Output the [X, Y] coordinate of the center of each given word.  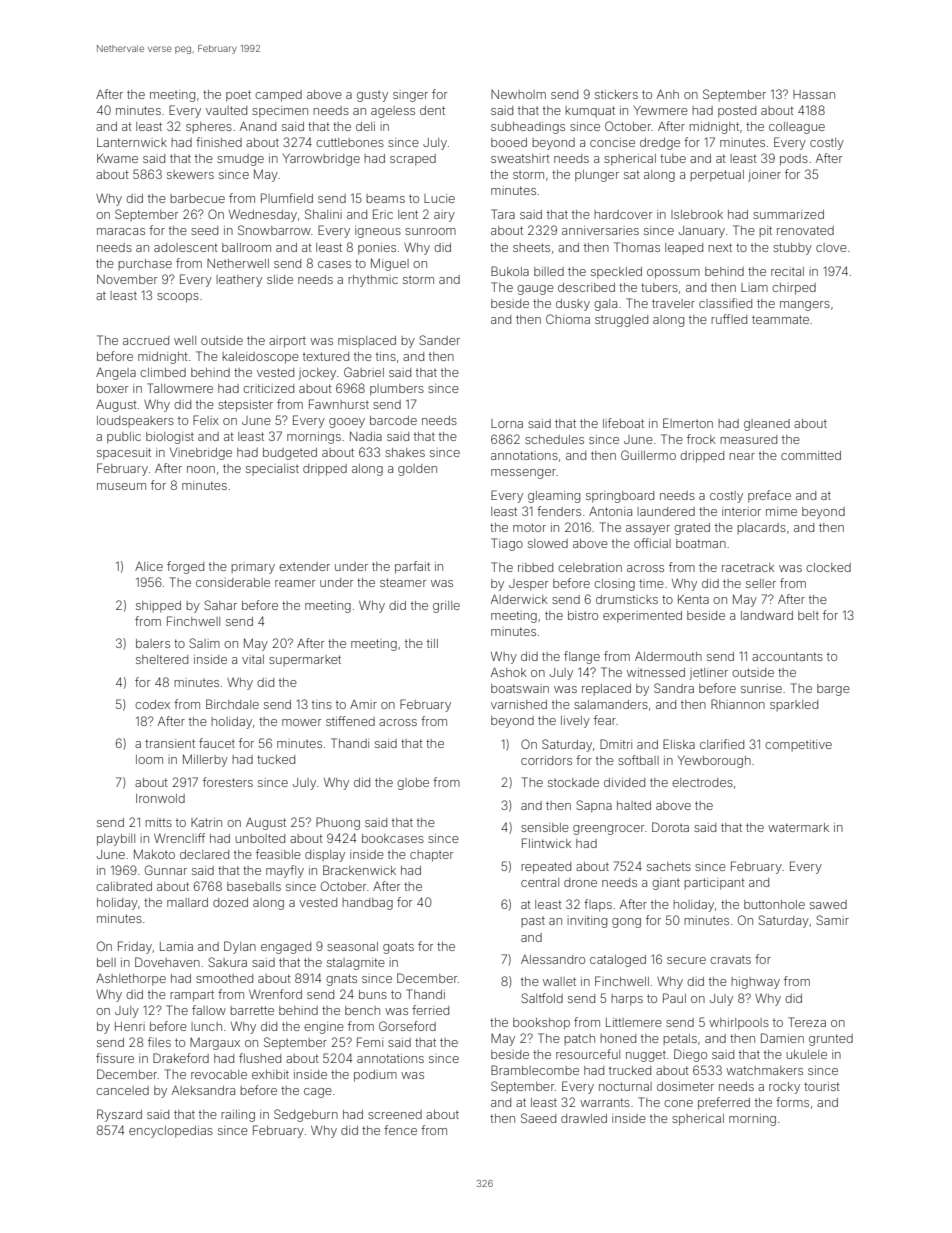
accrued [146, 340]
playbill [116, 840]
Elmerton [688, 423]
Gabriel [364, 372]
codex [152, 704]
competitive [798, 745]
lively [575, 722]
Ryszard [119, 1115]
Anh [668, 94]
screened [395, 1114]
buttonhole [774, 904]
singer [410, 96]
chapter [431, 856]
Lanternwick [132, 142]
